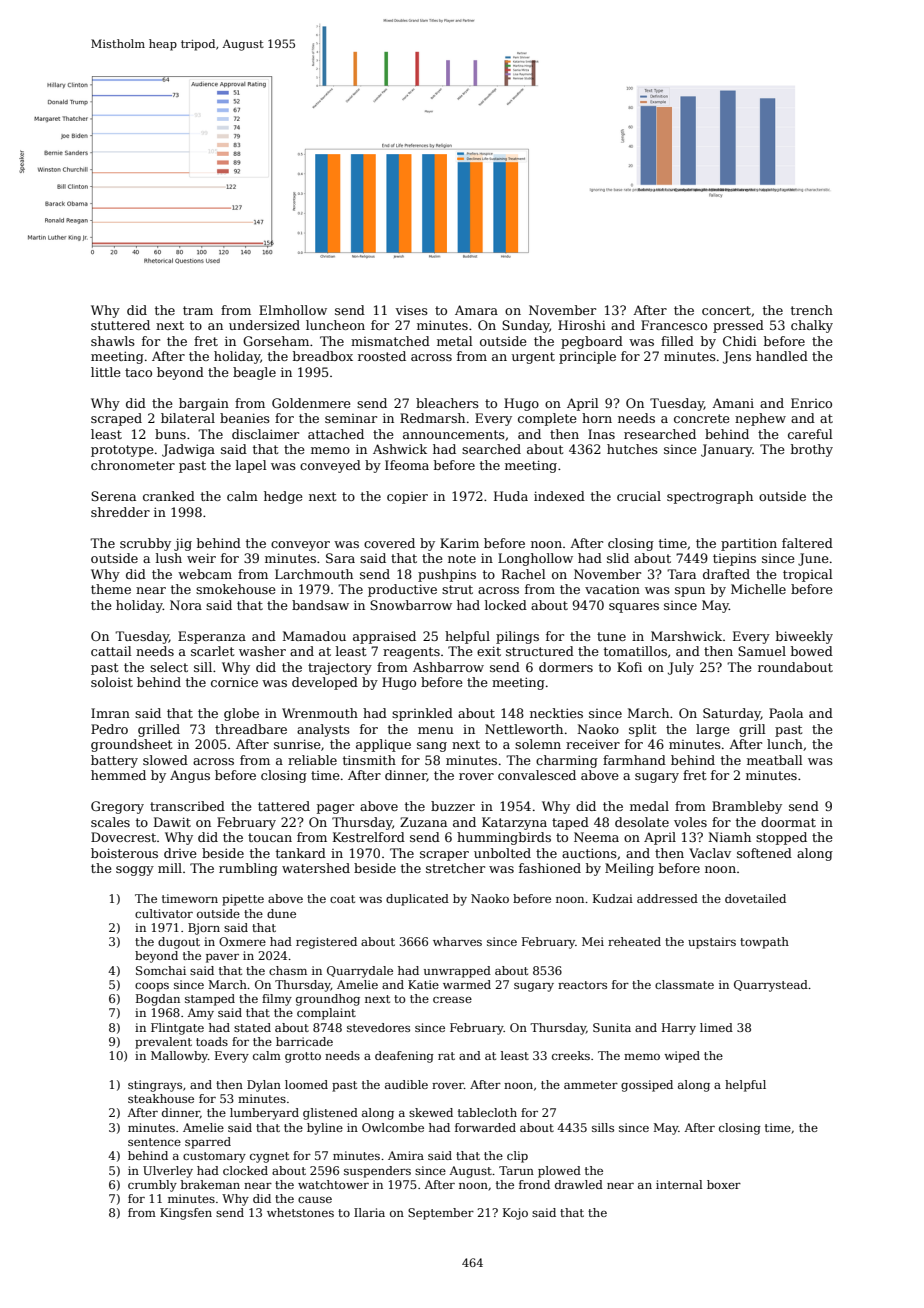  Describe the element at coordinates (808, 575) in the screenshot. I see `tropical` at that location.
